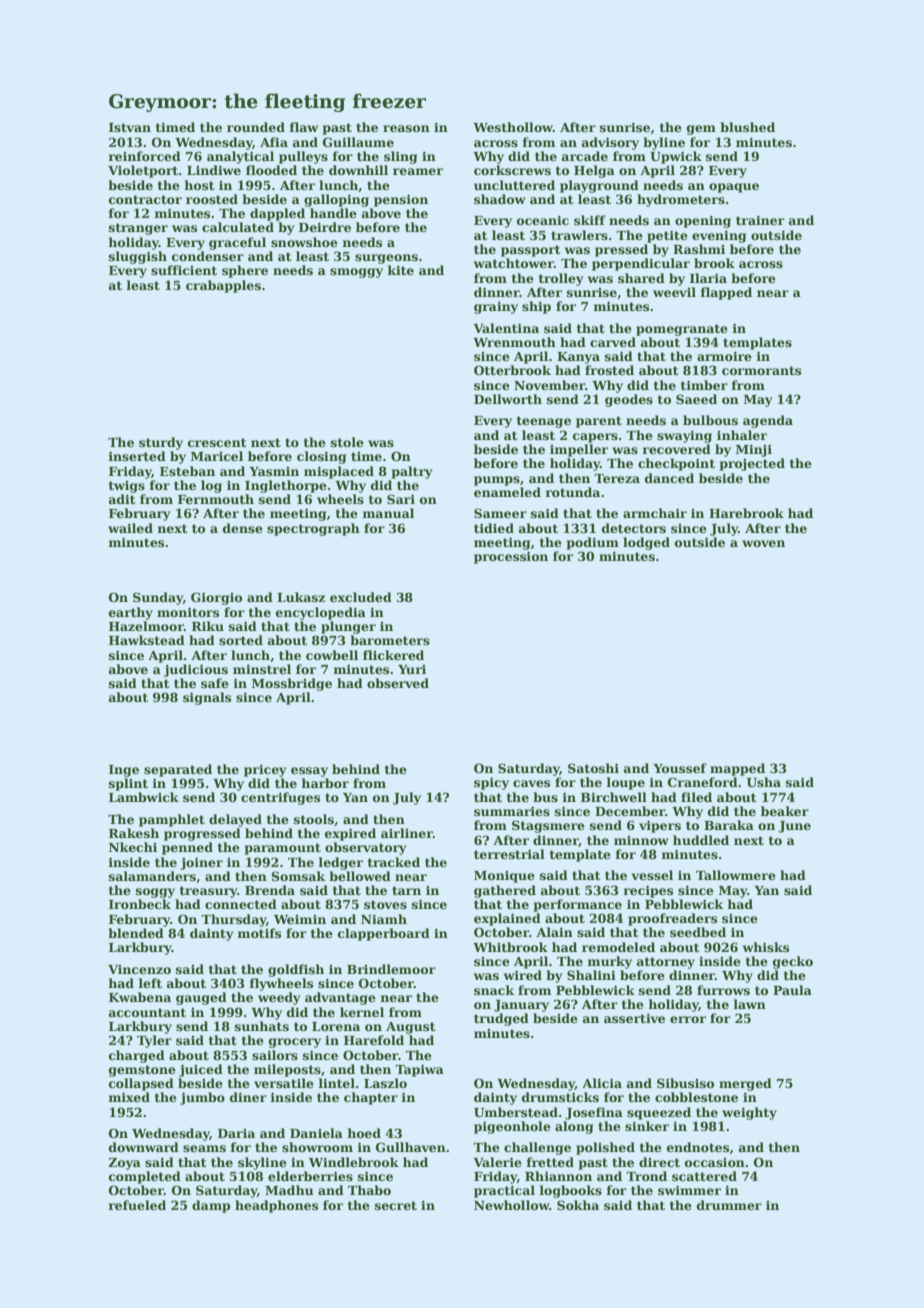 Image resolution: width=924 pixels, height=1308 pixels. Describe the element at coordinates (747, 127) in the screenshot. I see `blushed` at that location.
